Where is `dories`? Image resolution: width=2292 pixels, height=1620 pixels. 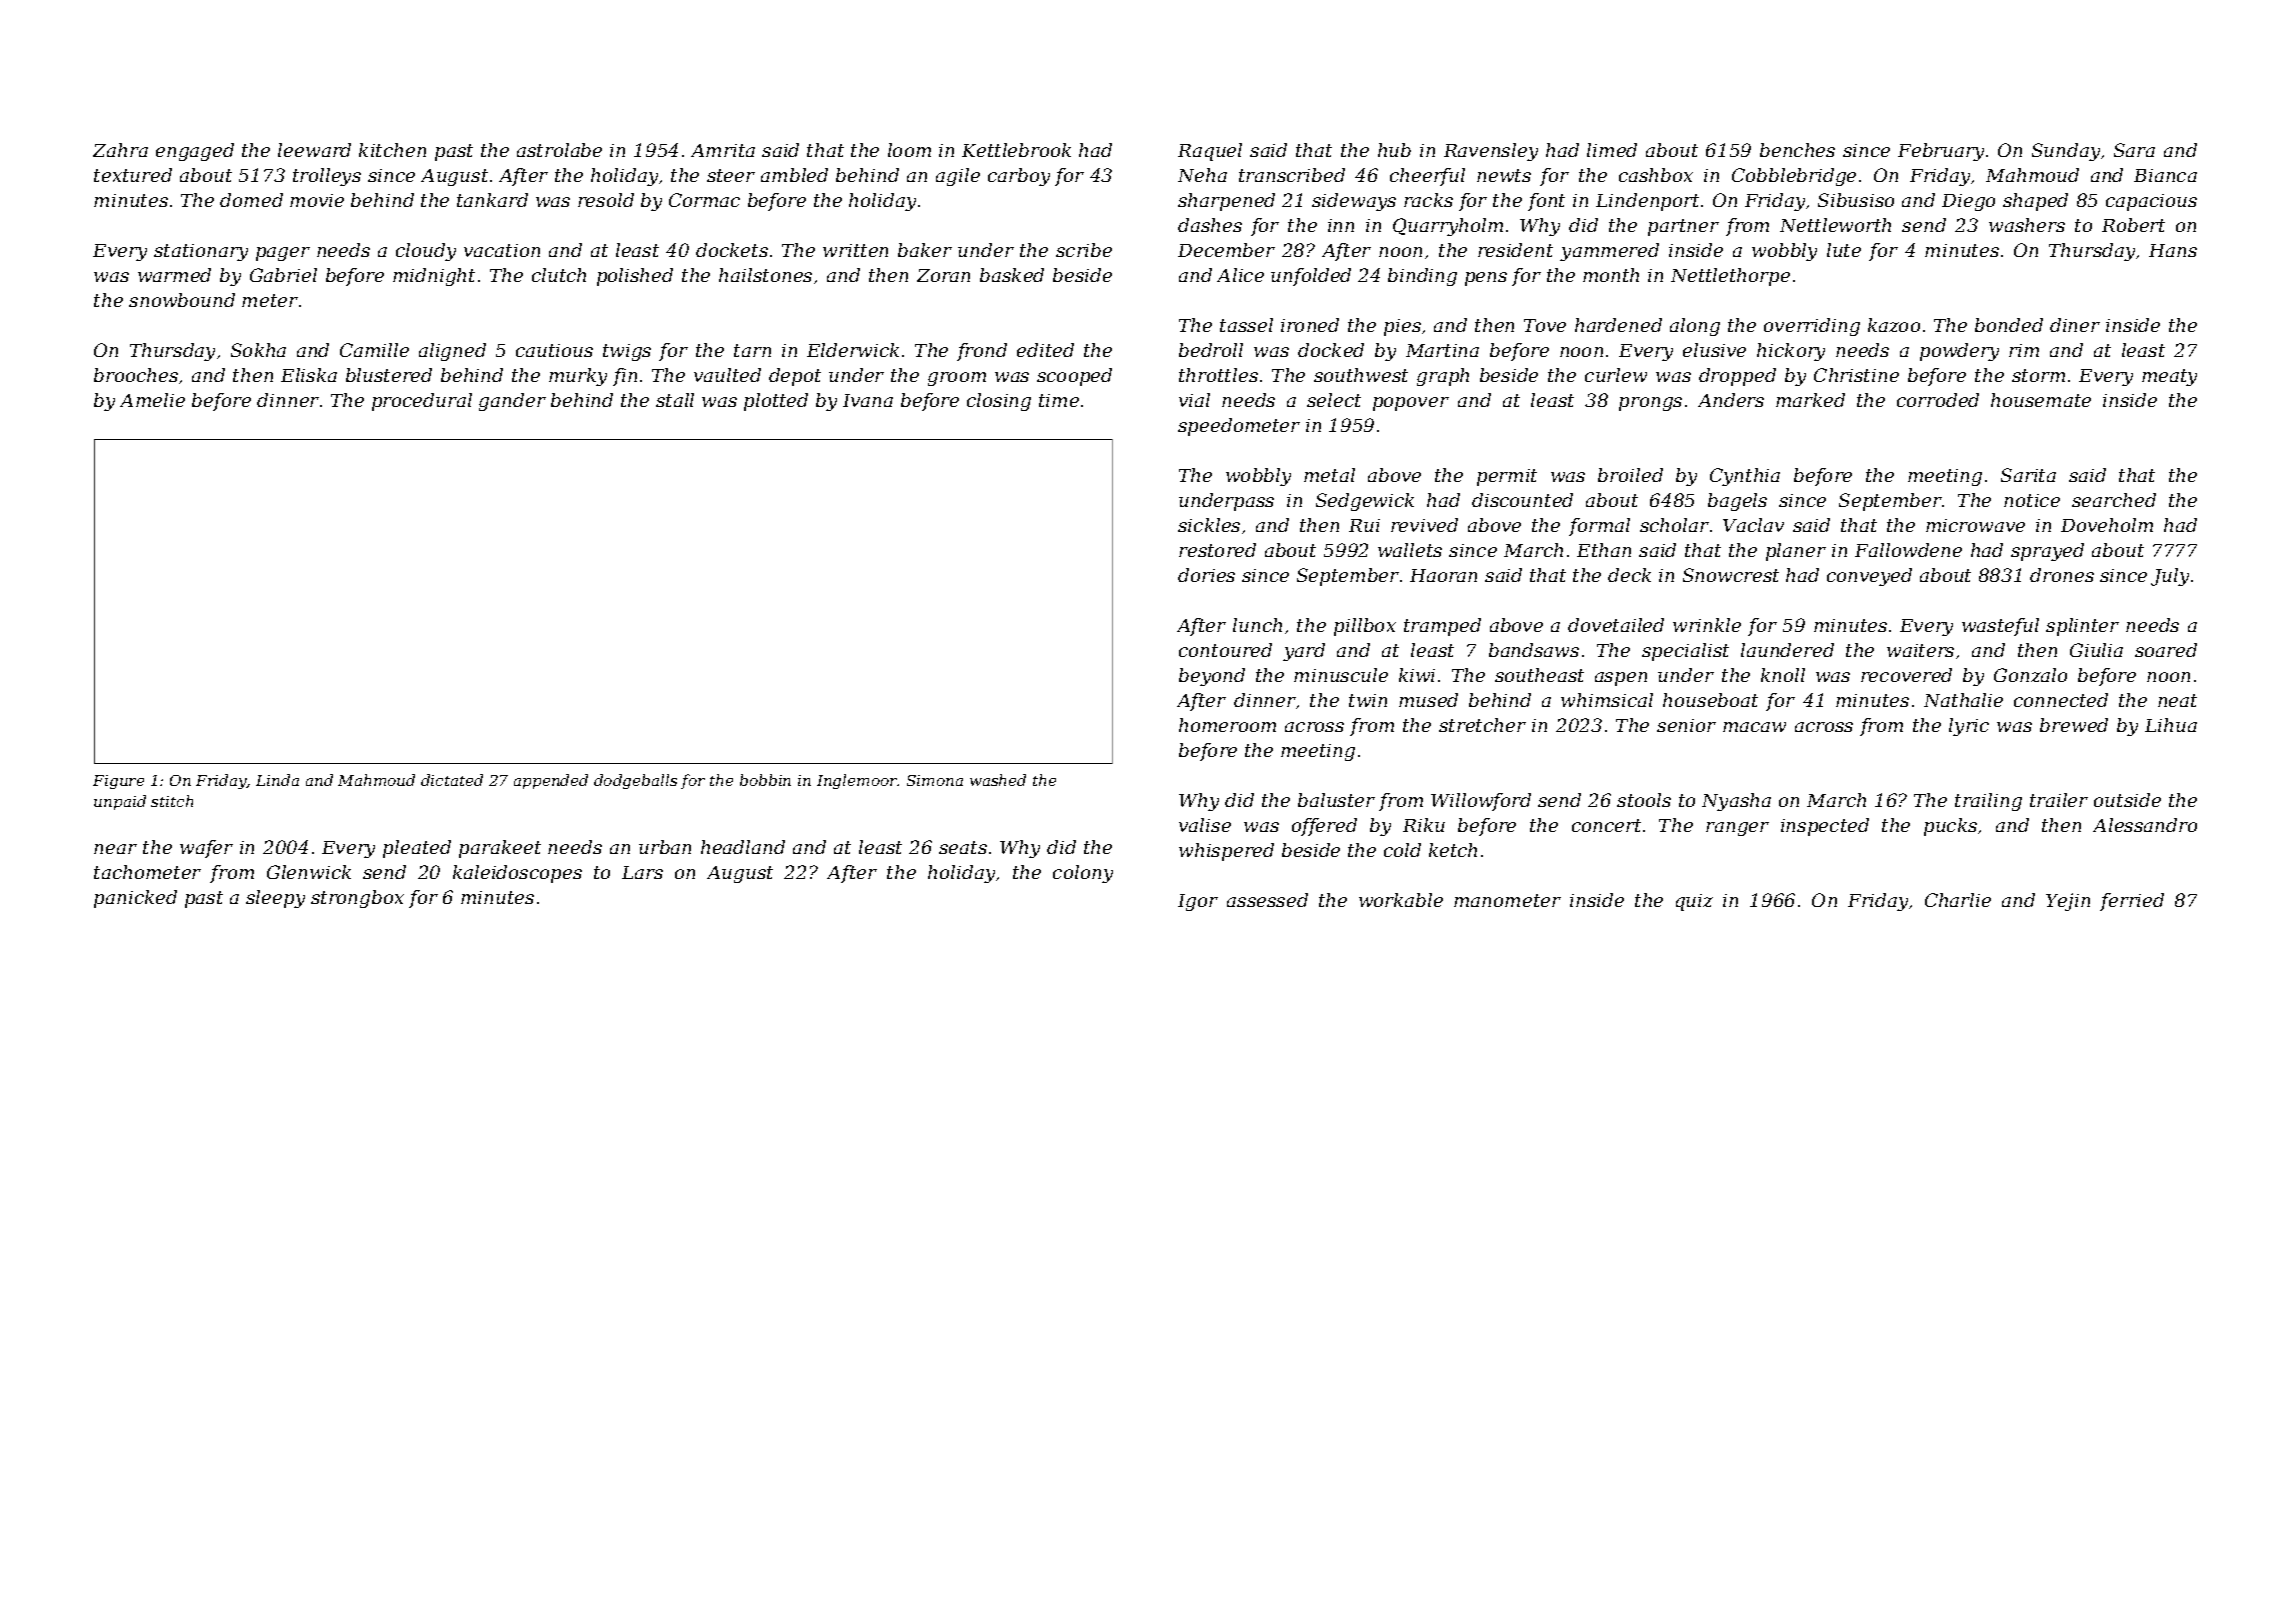 dories is located at coordinates (1206, 575).
